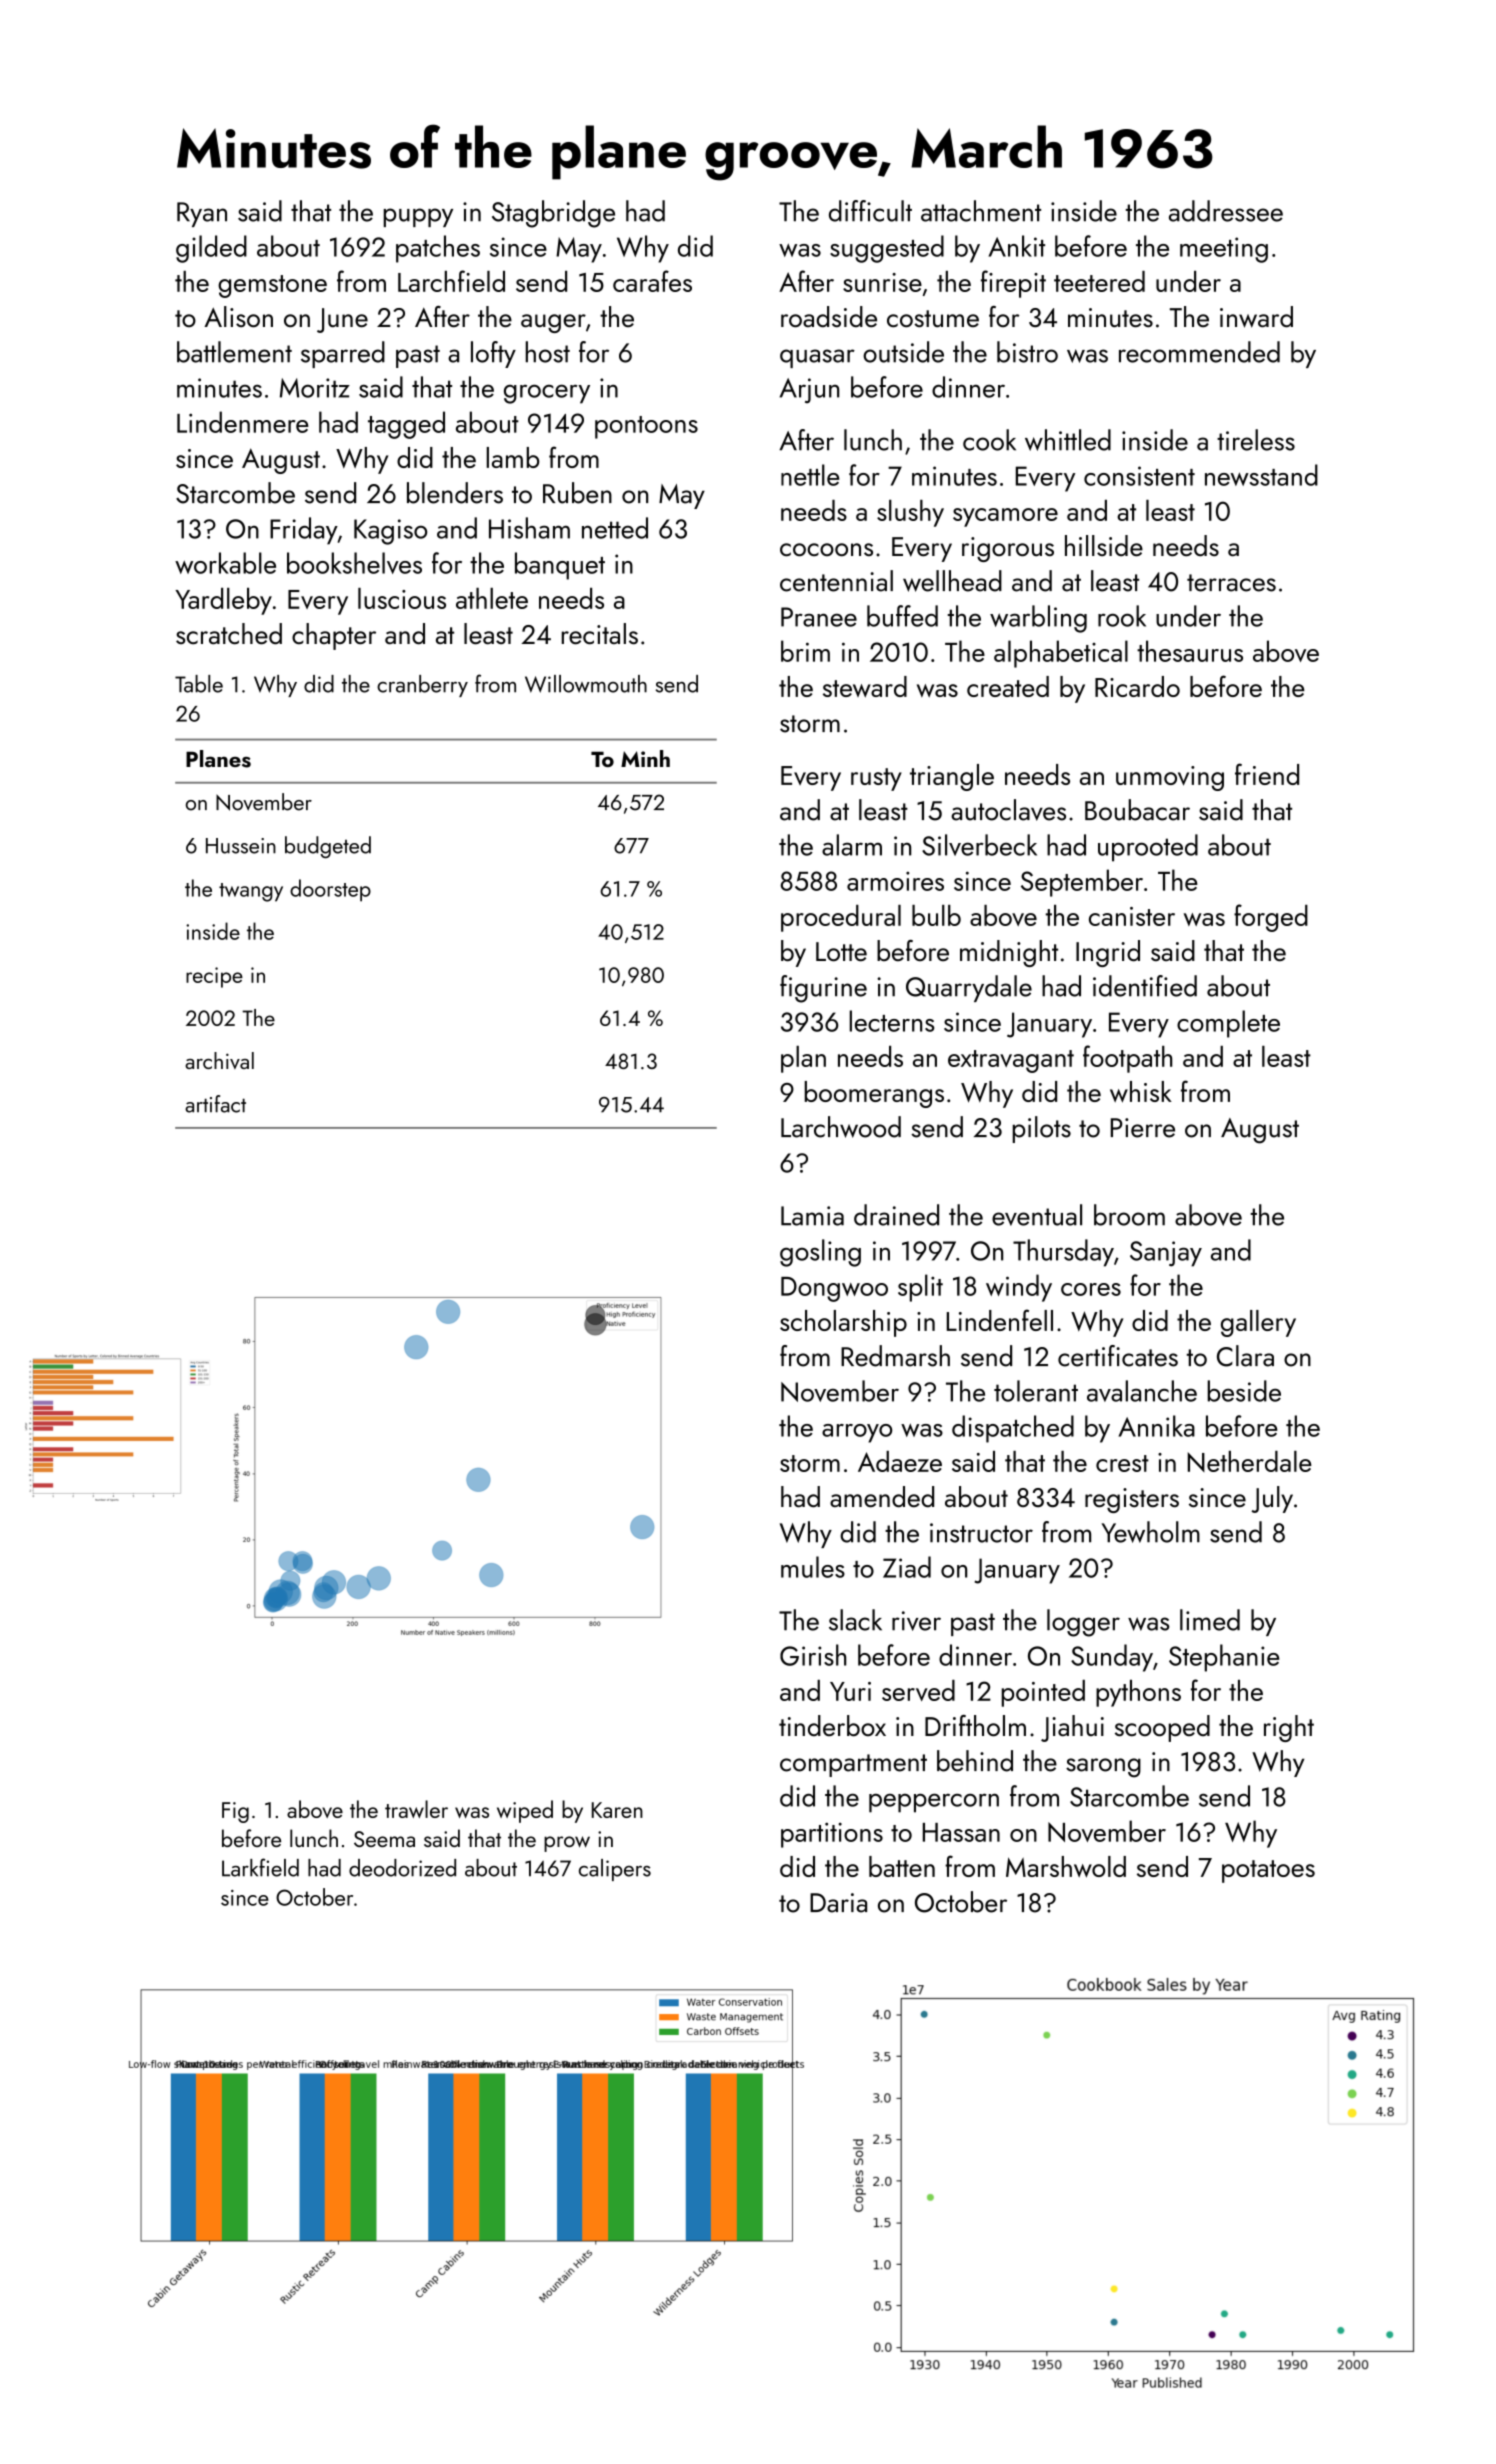 This page has height=2464, width=1496. I want to click on Marshwold, so click(1066, 1867).
